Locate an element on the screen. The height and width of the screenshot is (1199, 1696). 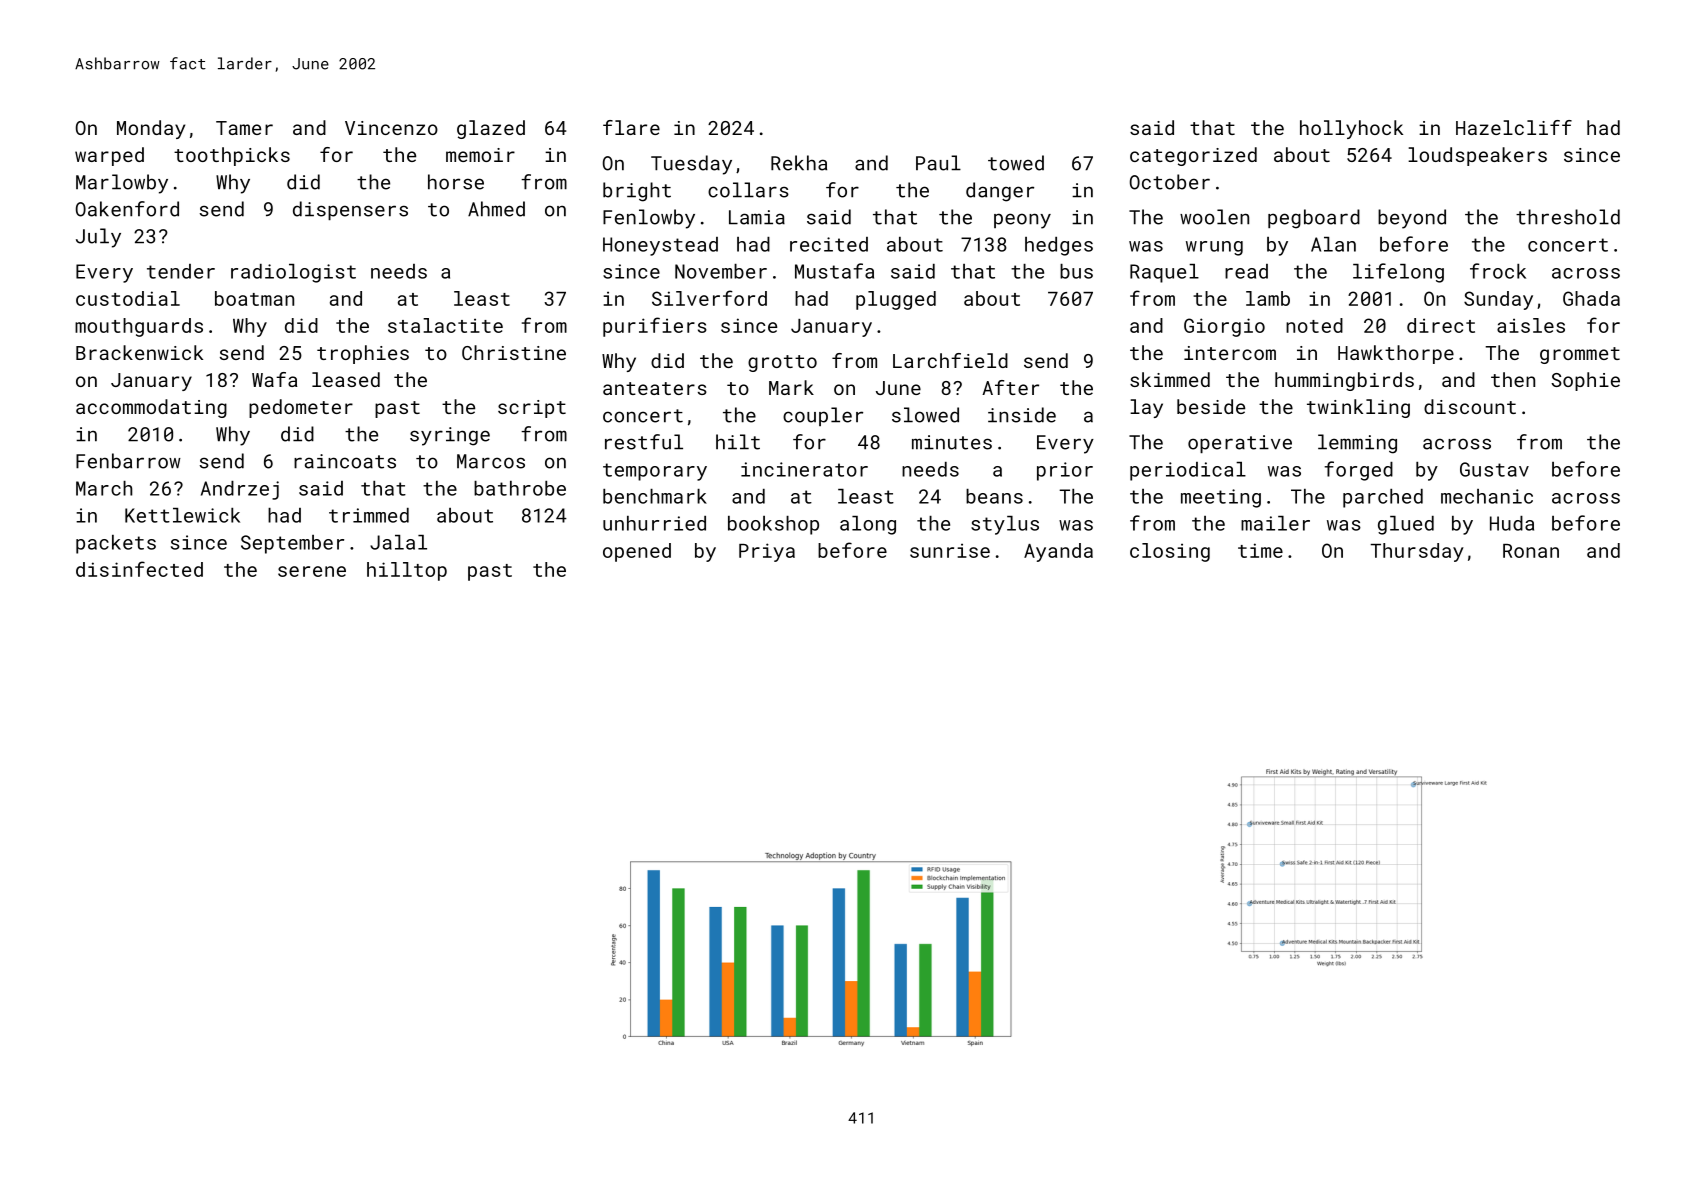
towed is located at coordinates (1016, 163).
